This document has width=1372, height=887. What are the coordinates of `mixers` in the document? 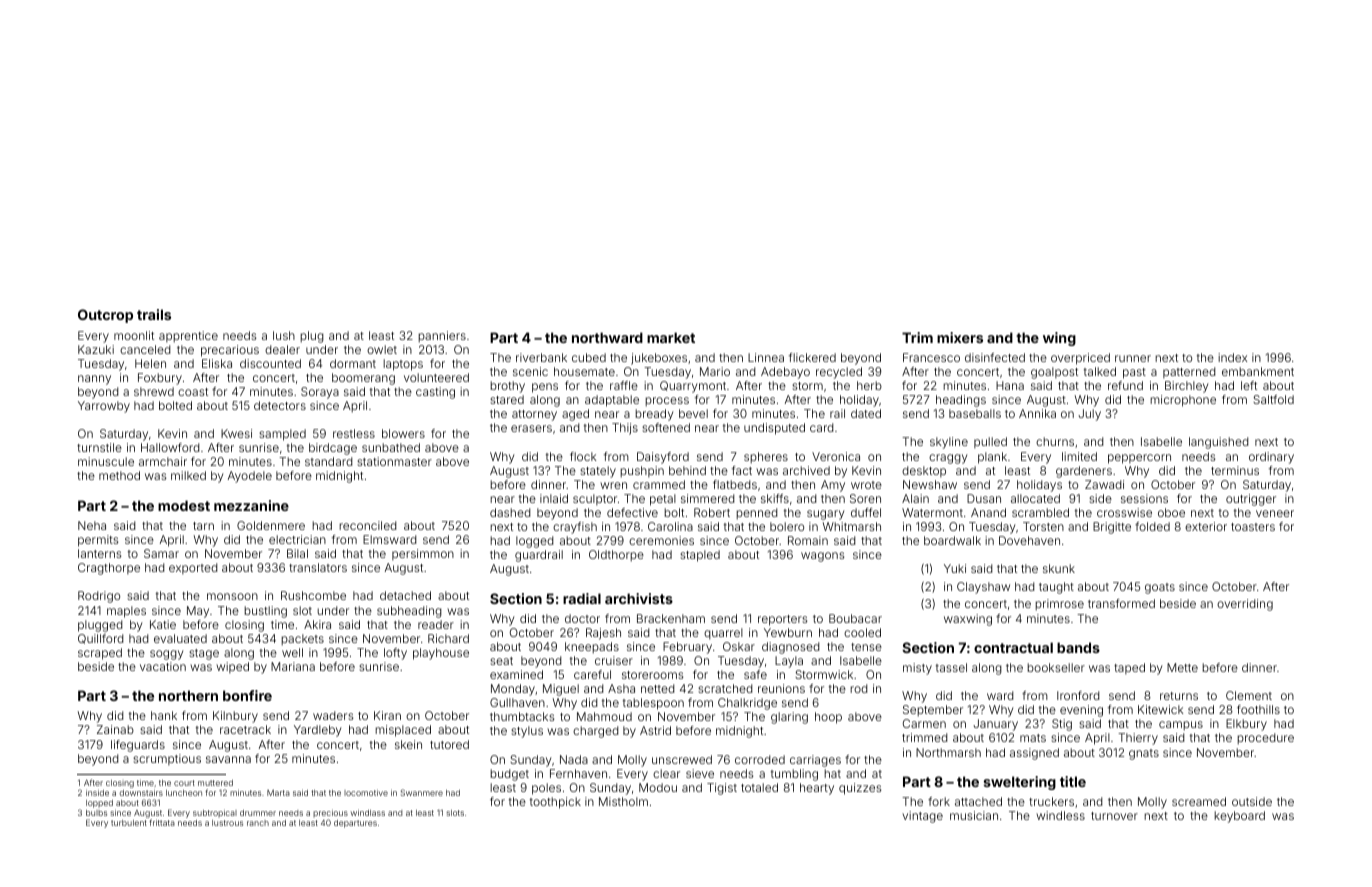 It's located at (960, 337).
